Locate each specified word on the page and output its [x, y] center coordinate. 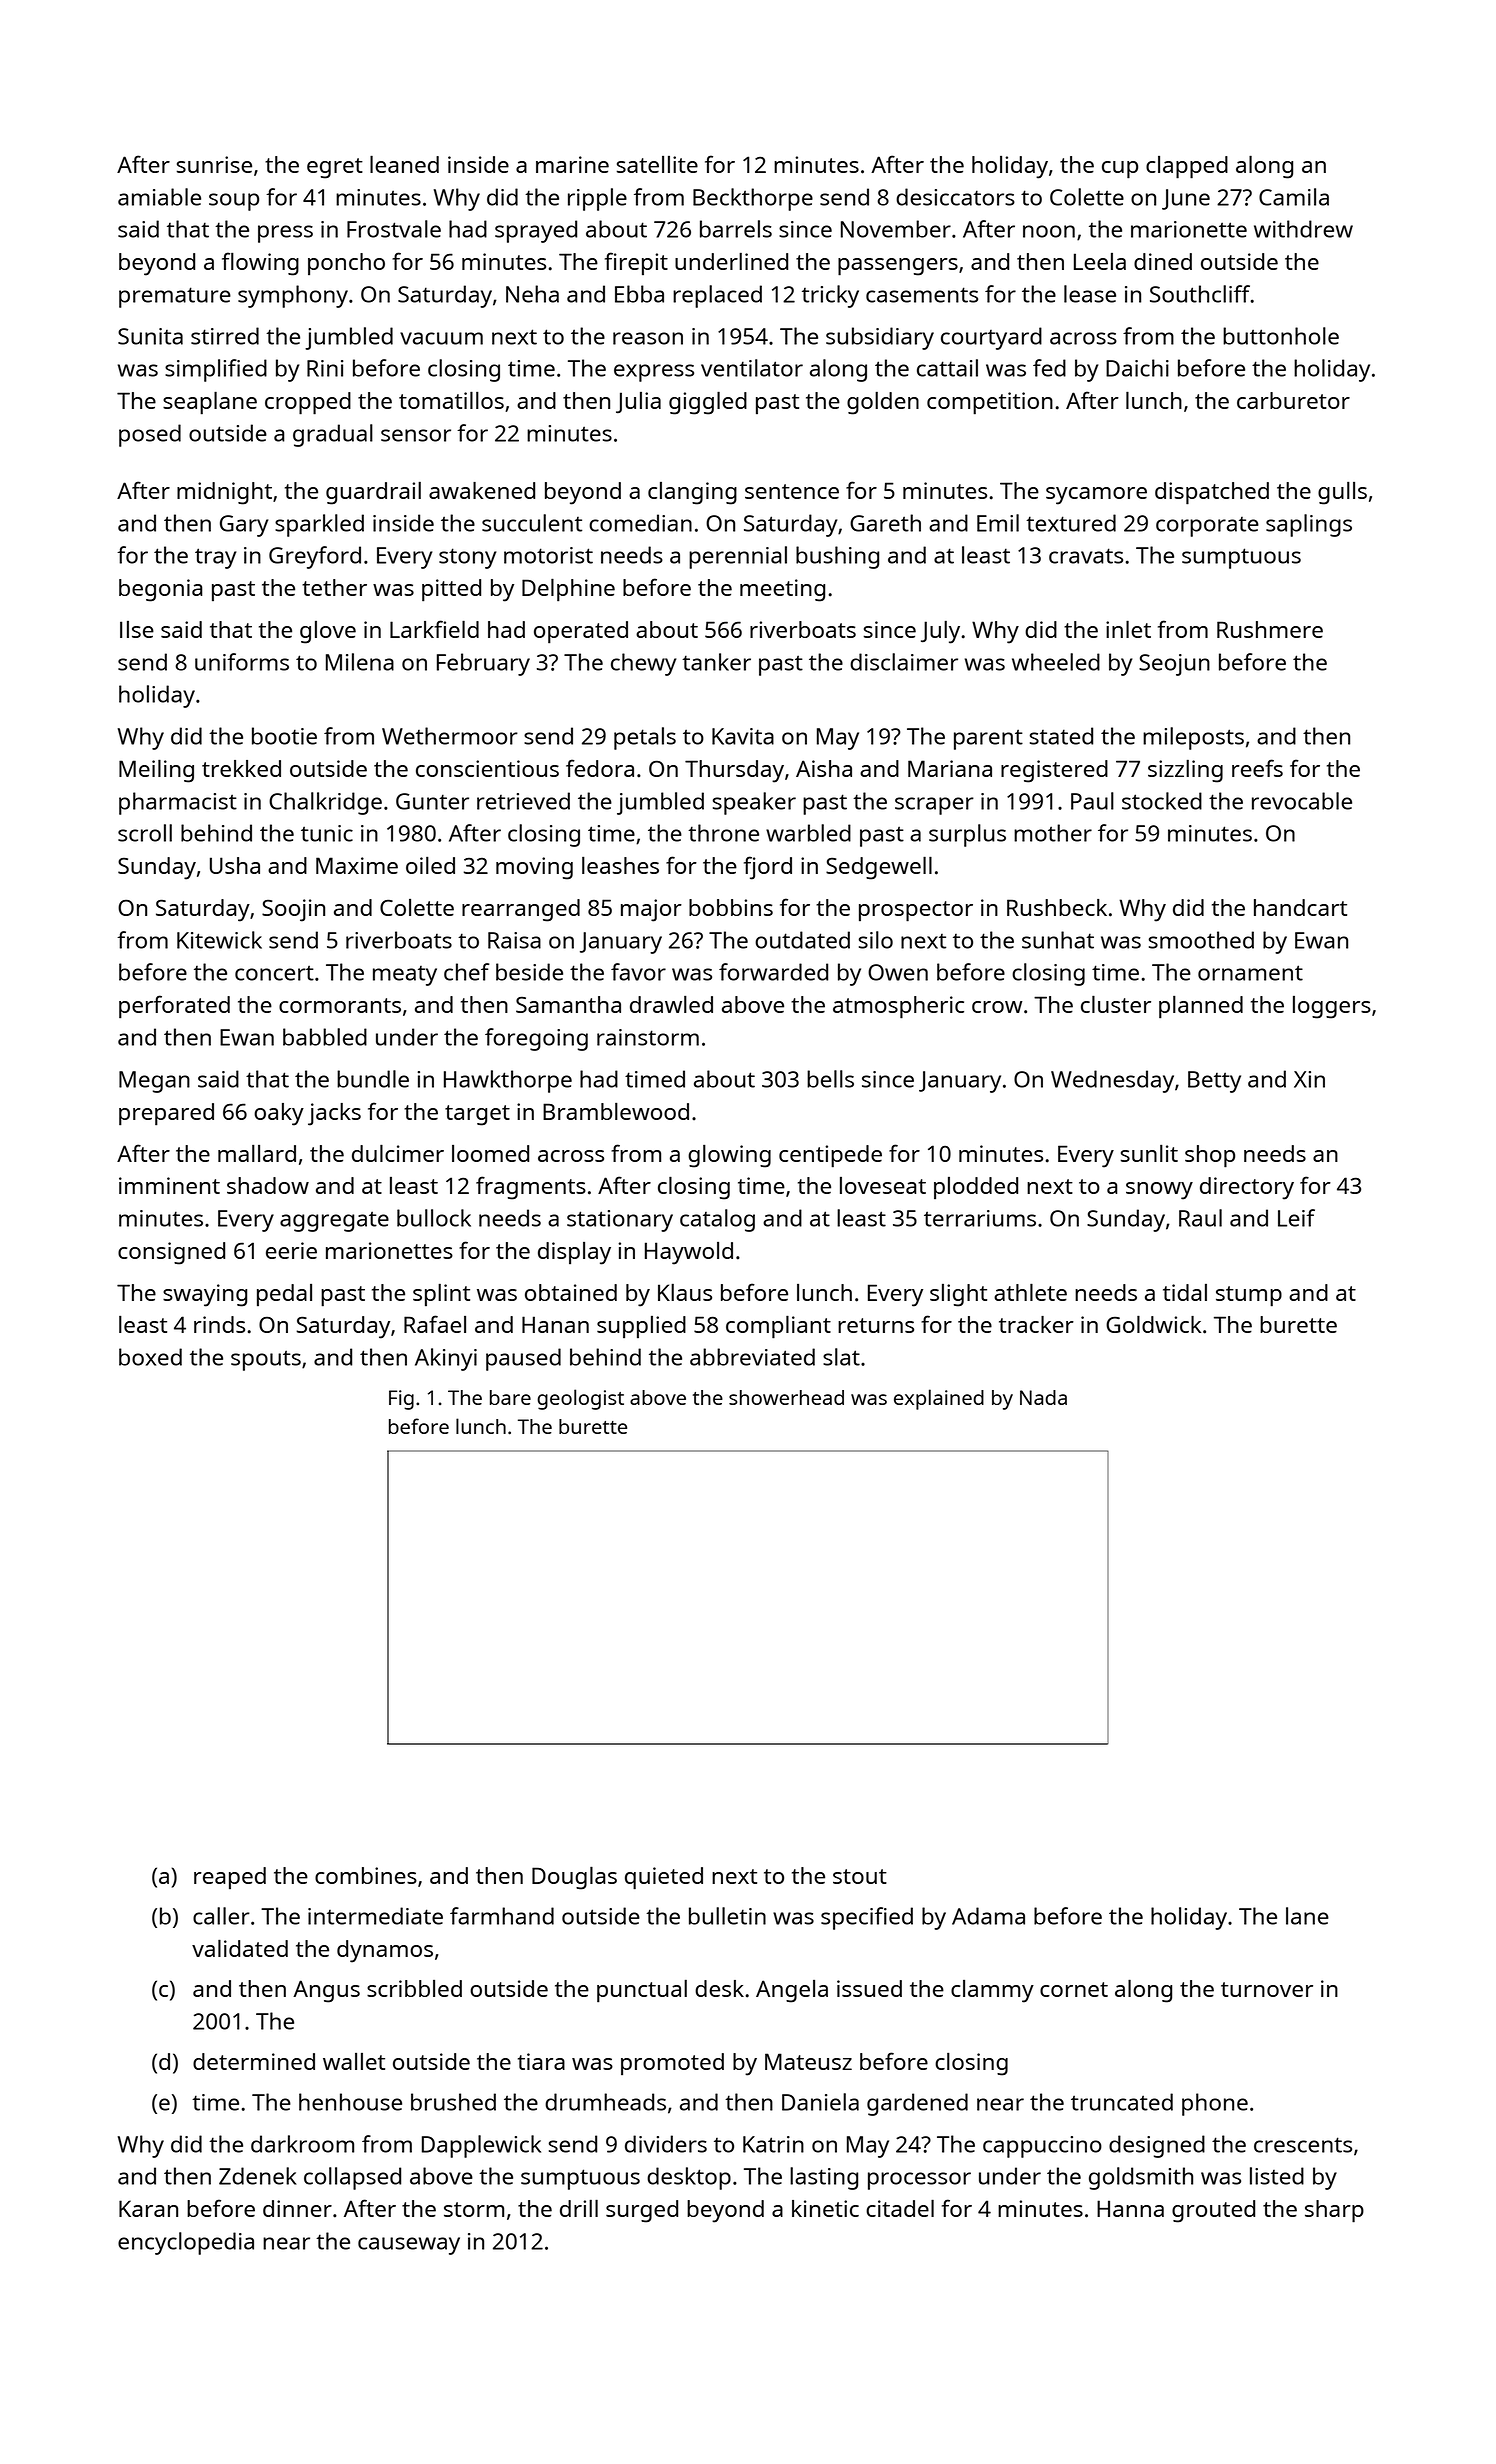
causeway [409, 2246]
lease [1090, 294]
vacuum [441, 338]
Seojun [1174, 665]
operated [581, 632]
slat [841, 1357]
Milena [360, 662]
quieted [664, 1878]
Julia [638, 403]
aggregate [334, 1221]
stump [1249, 1296]
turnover [1267, 1989]
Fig [401, 1400]
